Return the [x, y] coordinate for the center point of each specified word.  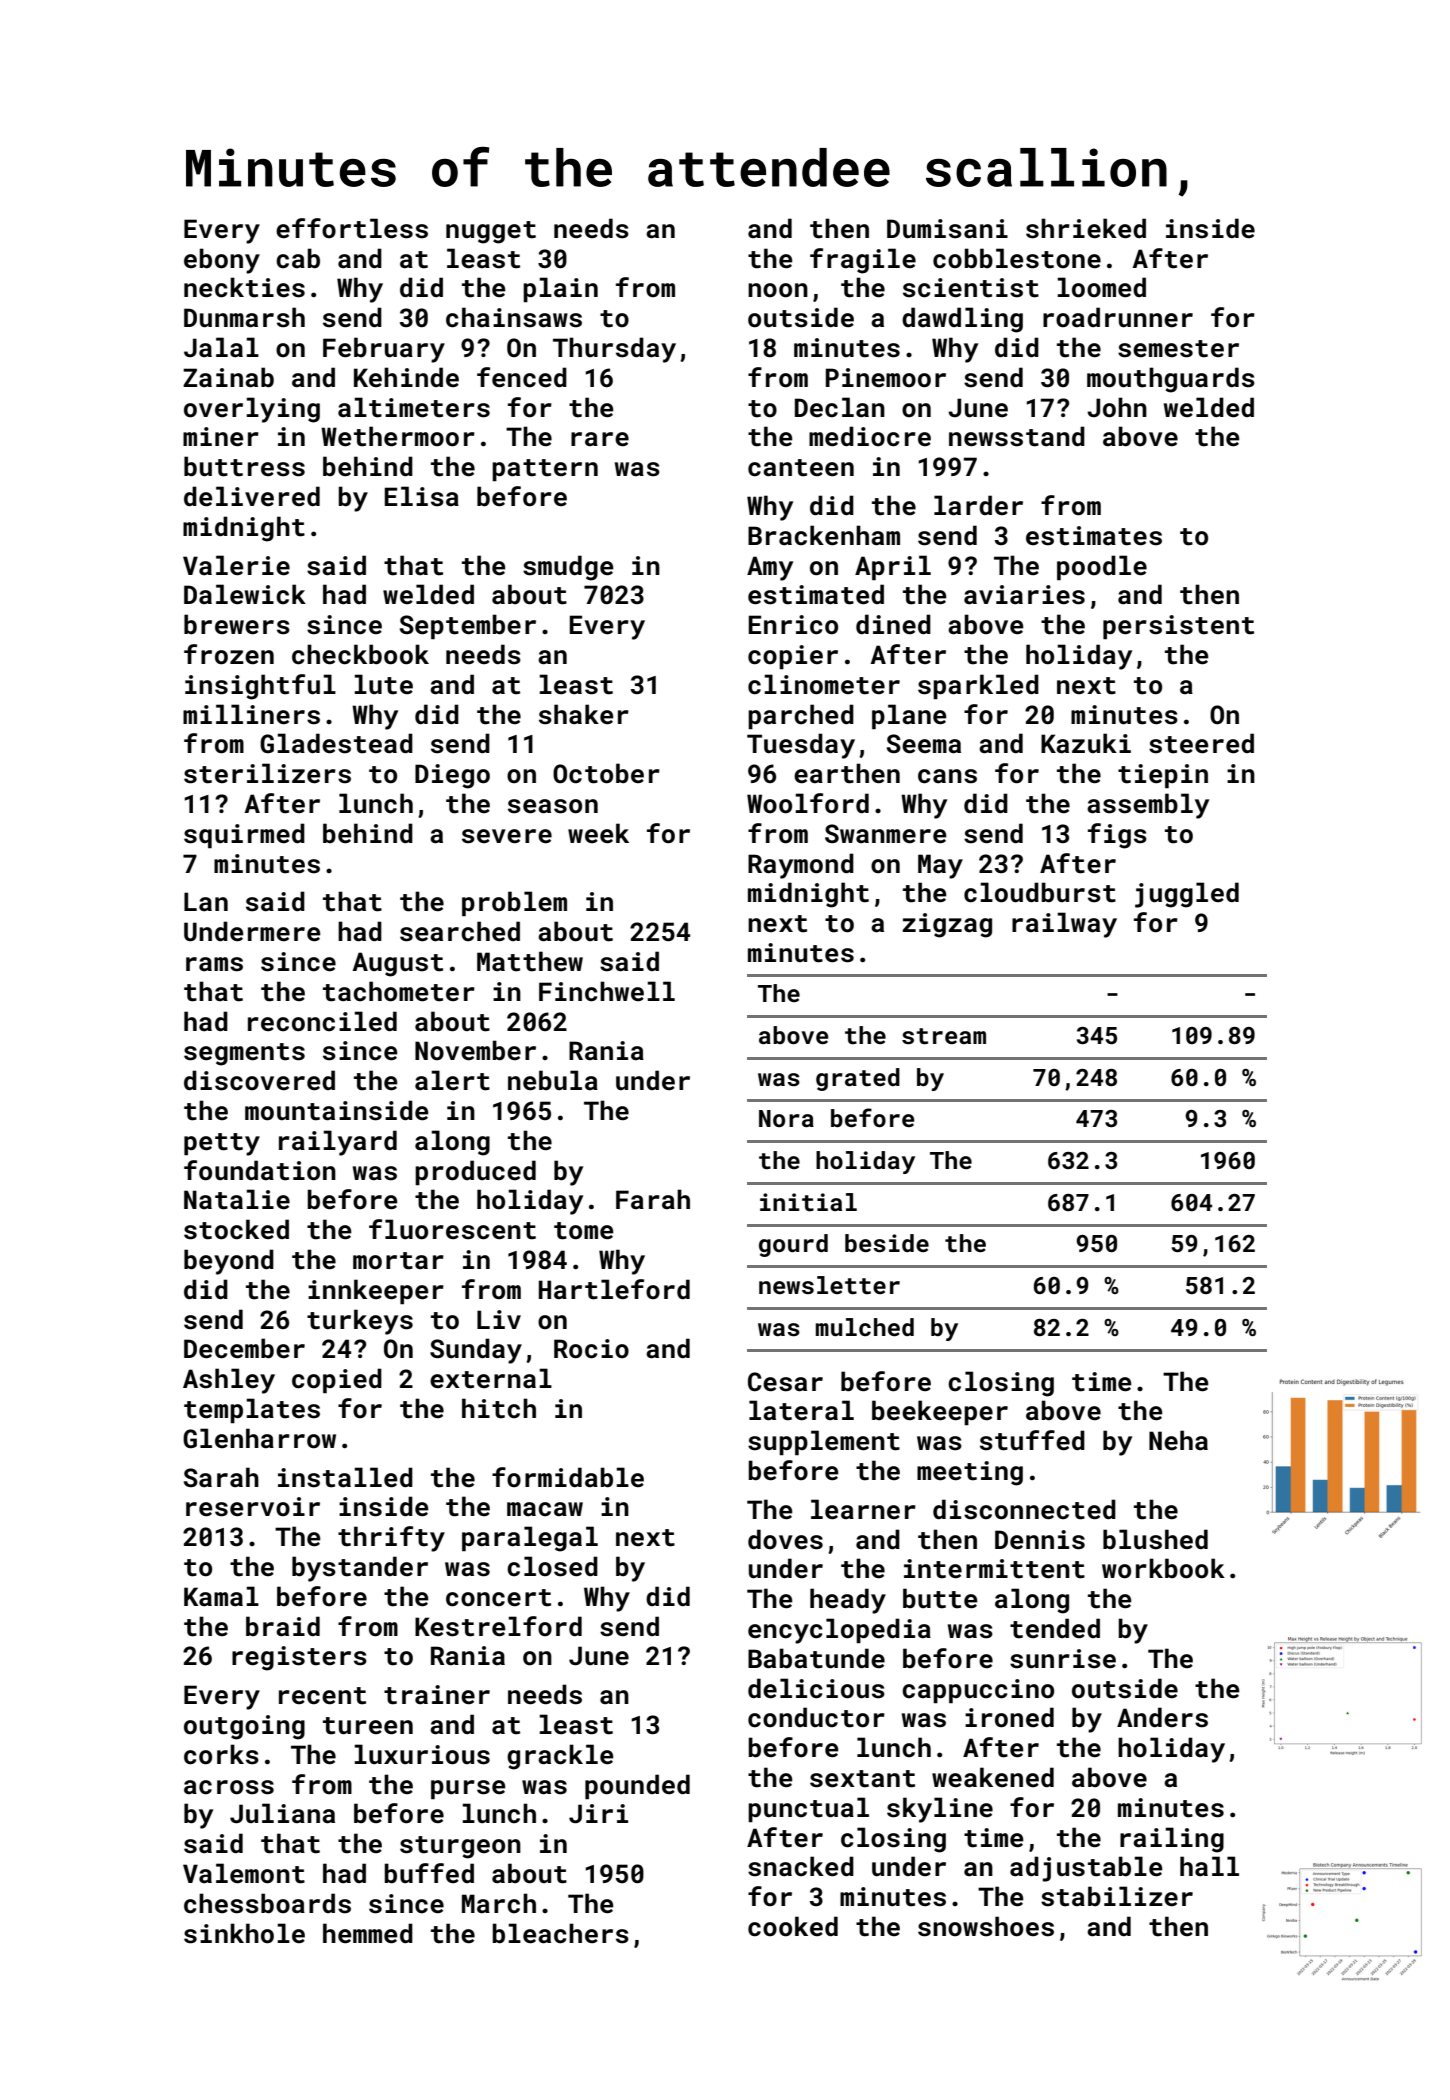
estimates [1094, 536]
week [598, 833]
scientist [971, 288]
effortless [352, 228]
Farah [653, 1199]
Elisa [421, 496]
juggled [1187, 895]
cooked [793, 1926]
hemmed [368, 1933]
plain [560, 289]
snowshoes [986, 1926]
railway [1064, 925]
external [491, 1378]
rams [214, 964]
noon [778, 290]
